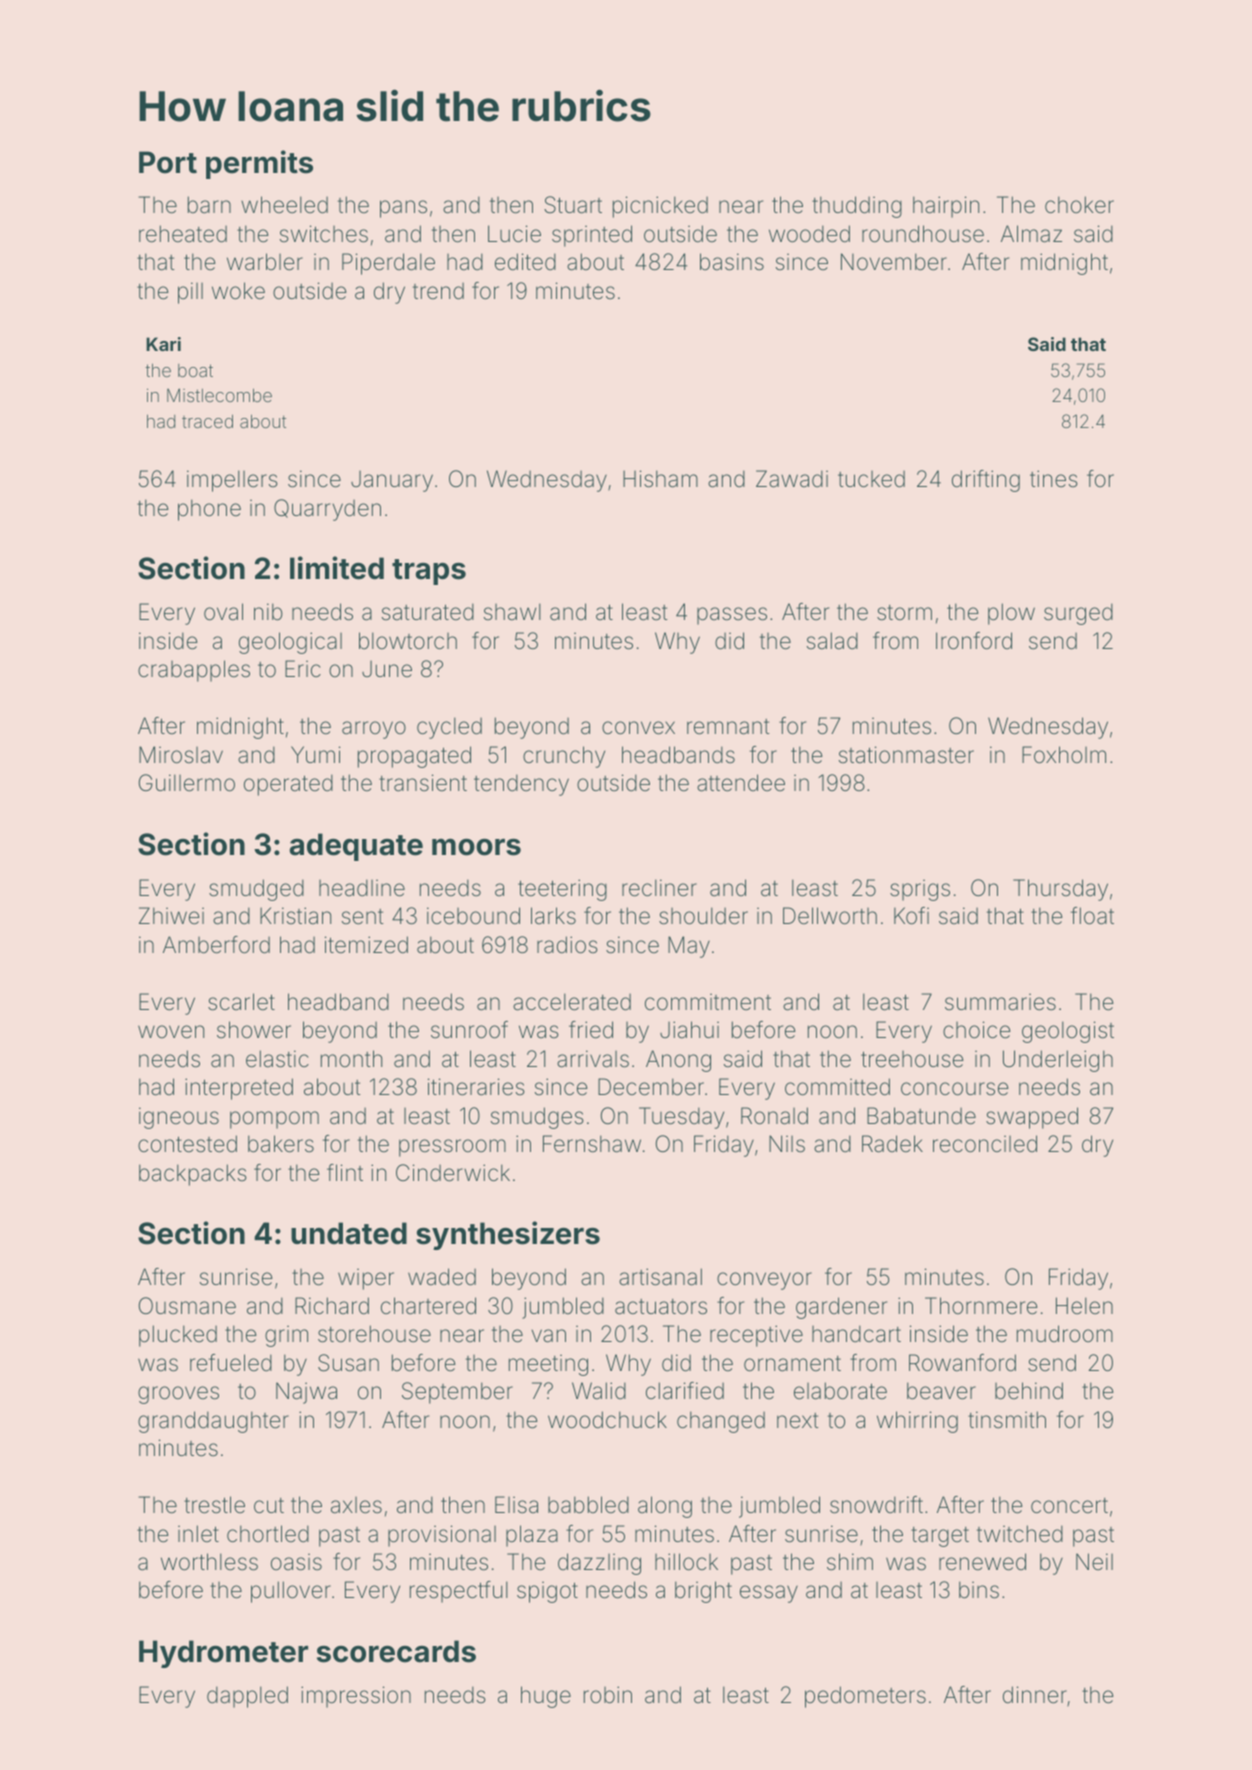 The height and width of the screenshot is (1770, 1252). Describe the element at coordinates (703, 916) in the screenshot. I see `shoulder` at that location.
